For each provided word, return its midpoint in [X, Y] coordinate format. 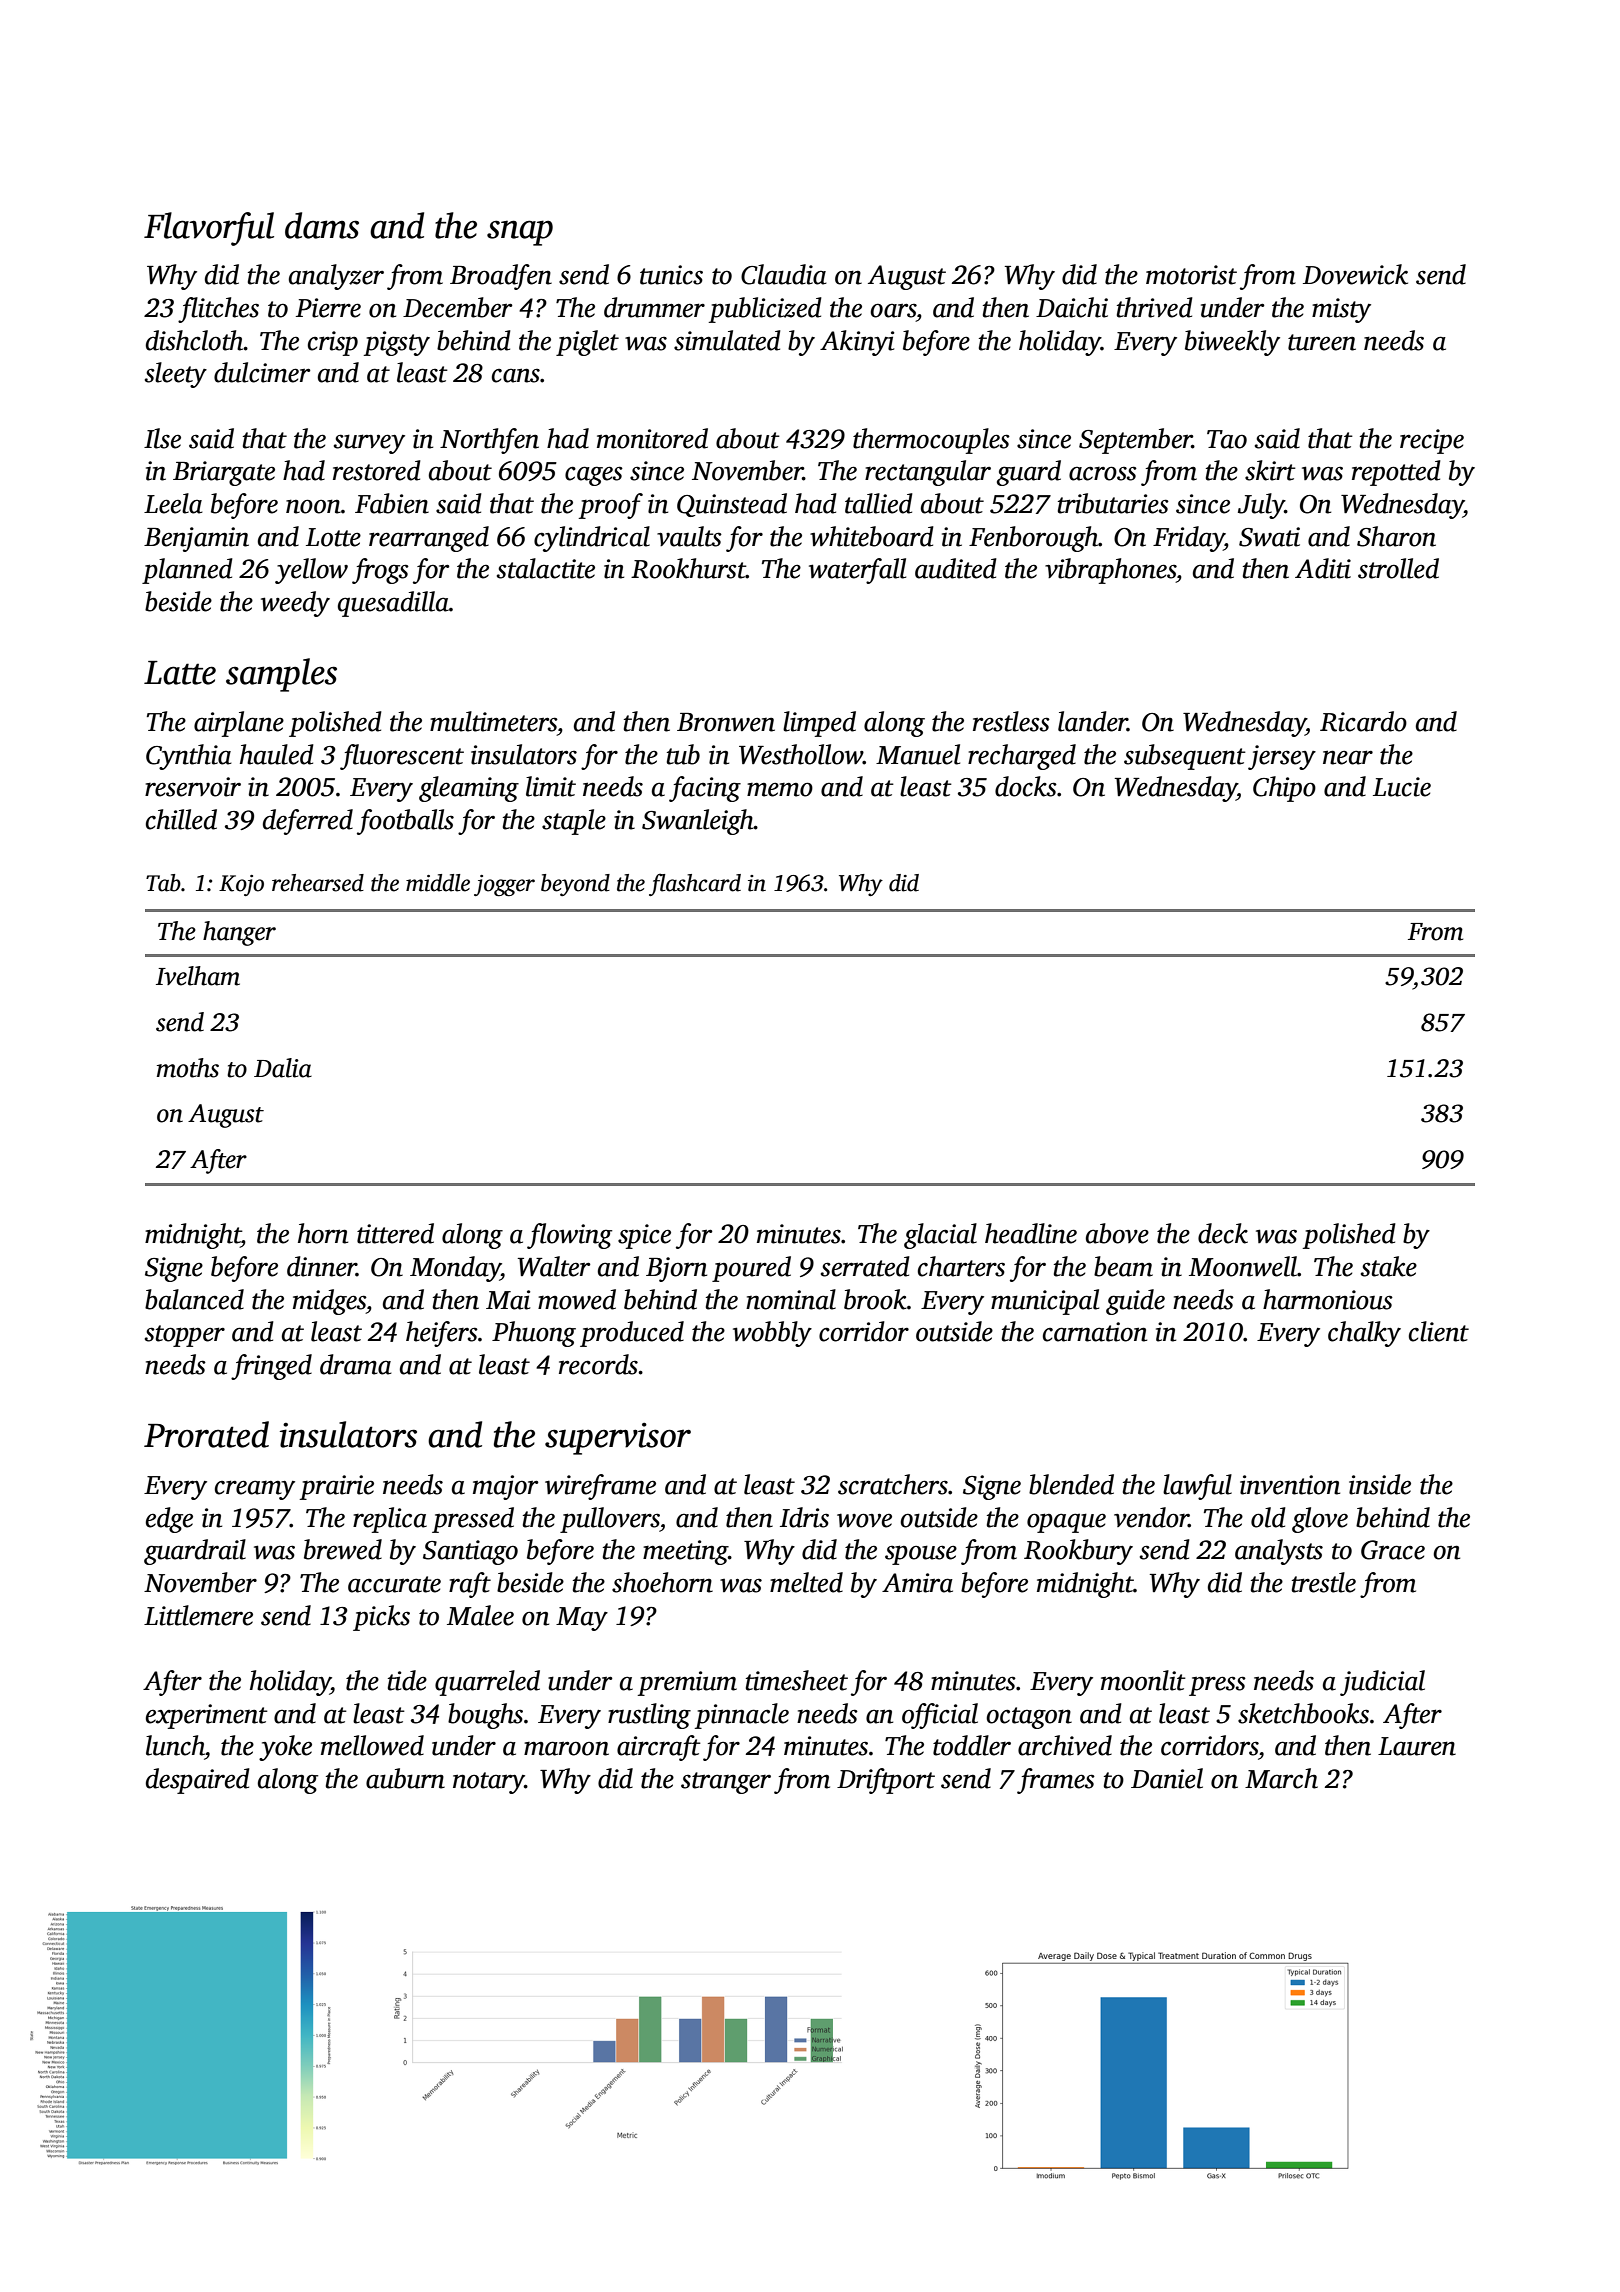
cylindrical [592, 539]
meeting [685, 1552]
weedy [295, 604]
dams [322, 225]
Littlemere [198, 1615]
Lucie [1402, 787]
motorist [1191, 275]
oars [893, 311]
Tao [1227, 439]
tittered [395, 1233]
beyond [575, 885]
